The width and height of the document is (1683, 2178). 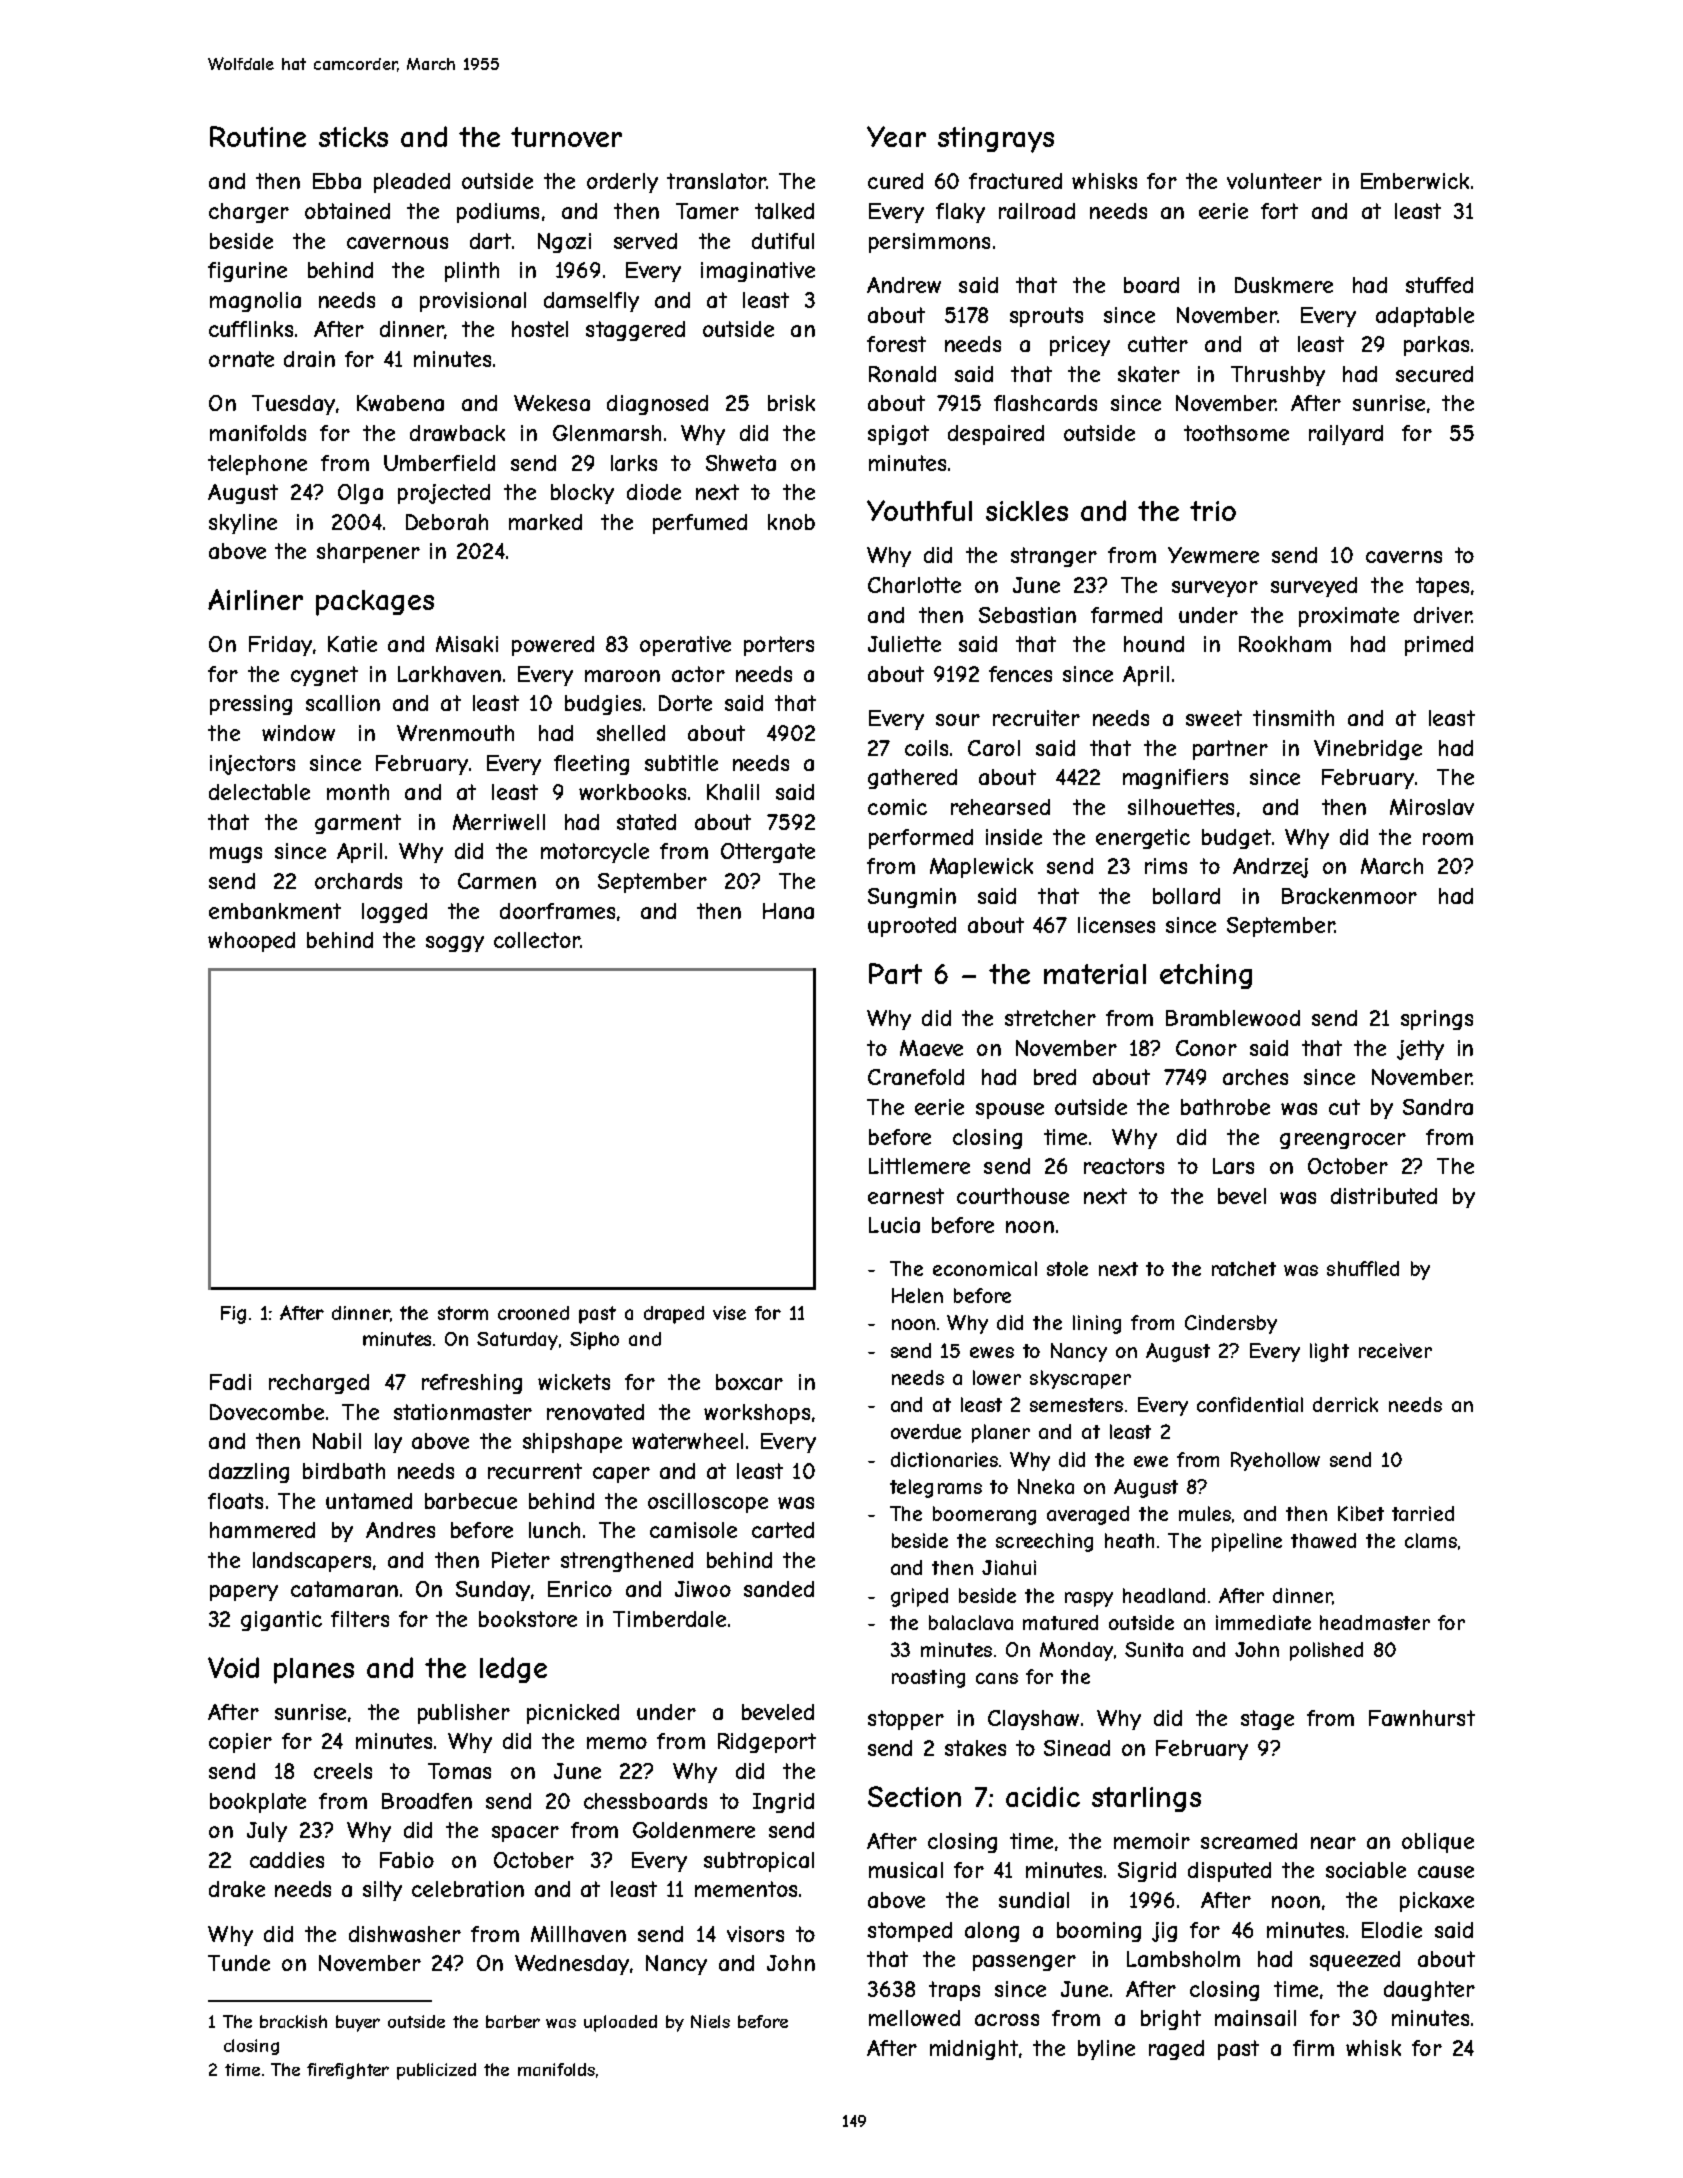 What do you see at coordinates (293, 2021) in the document?
I see `brackish` at bounding box center [293, 2021].
